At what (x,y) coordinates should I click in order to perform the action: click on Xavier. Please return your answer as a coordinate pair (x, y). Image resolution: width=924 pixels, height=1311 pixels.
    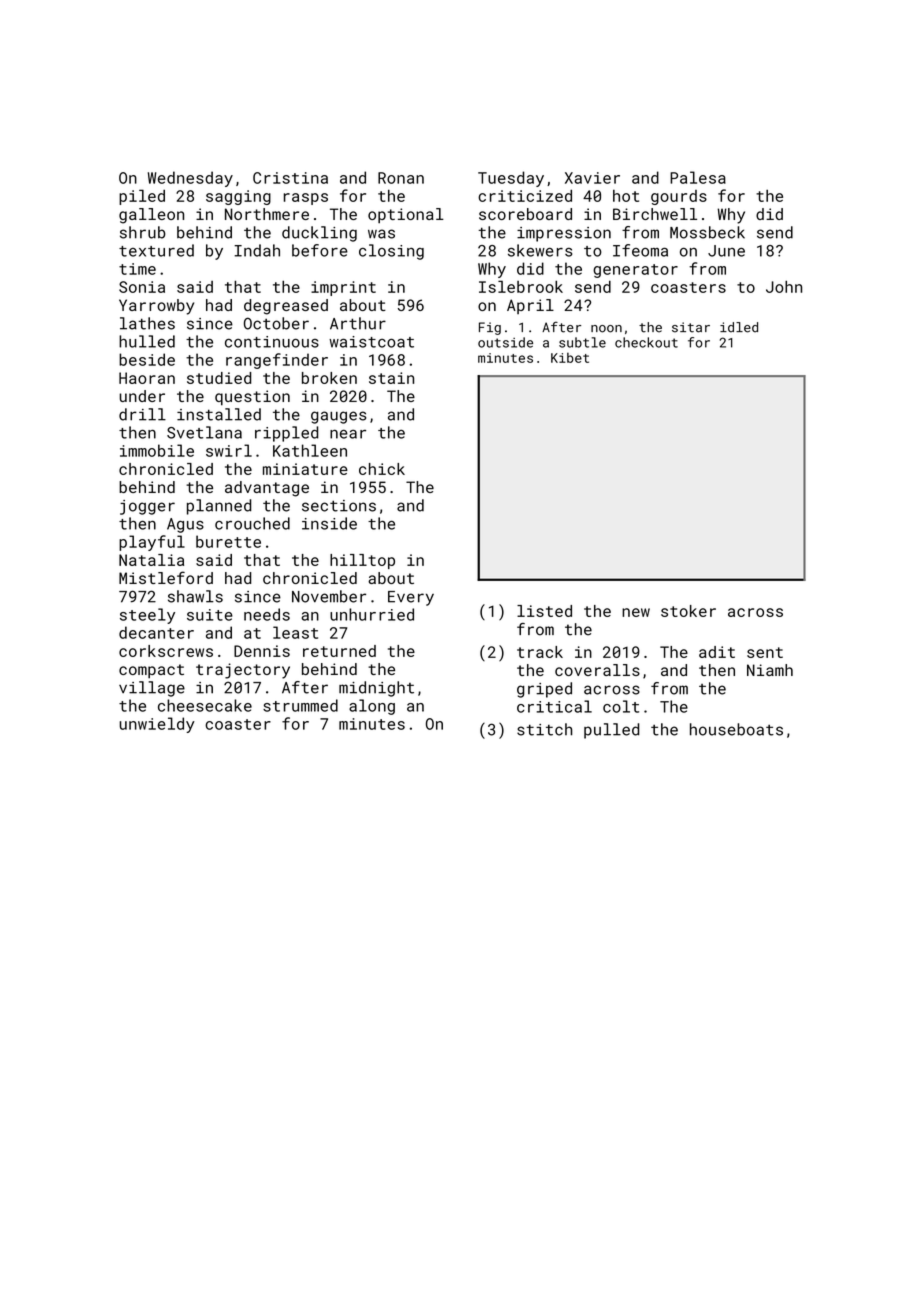
    Looking at the image, I should click on (592, 178).
